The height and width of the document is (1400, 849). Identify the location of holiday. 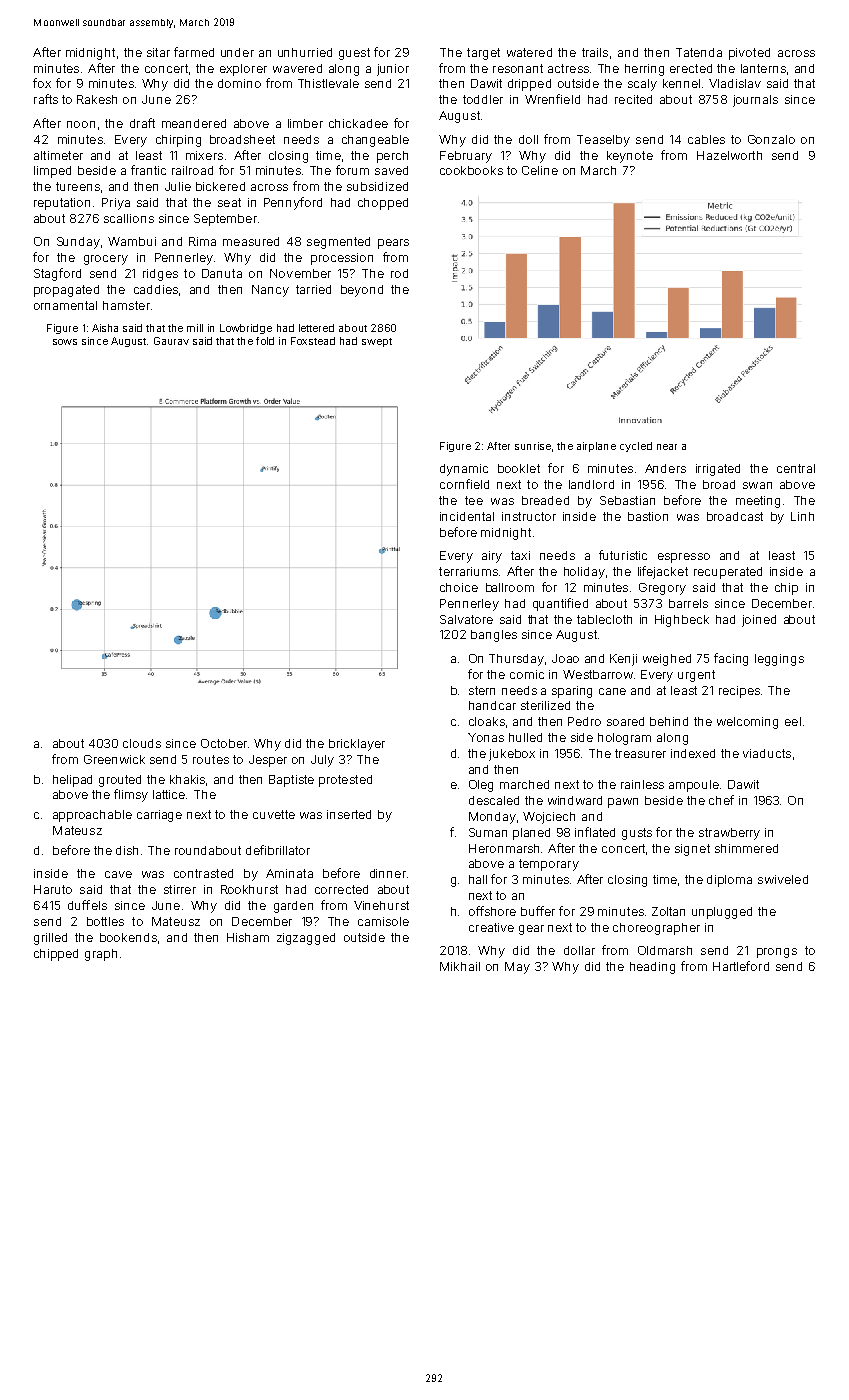
(584, 573).
